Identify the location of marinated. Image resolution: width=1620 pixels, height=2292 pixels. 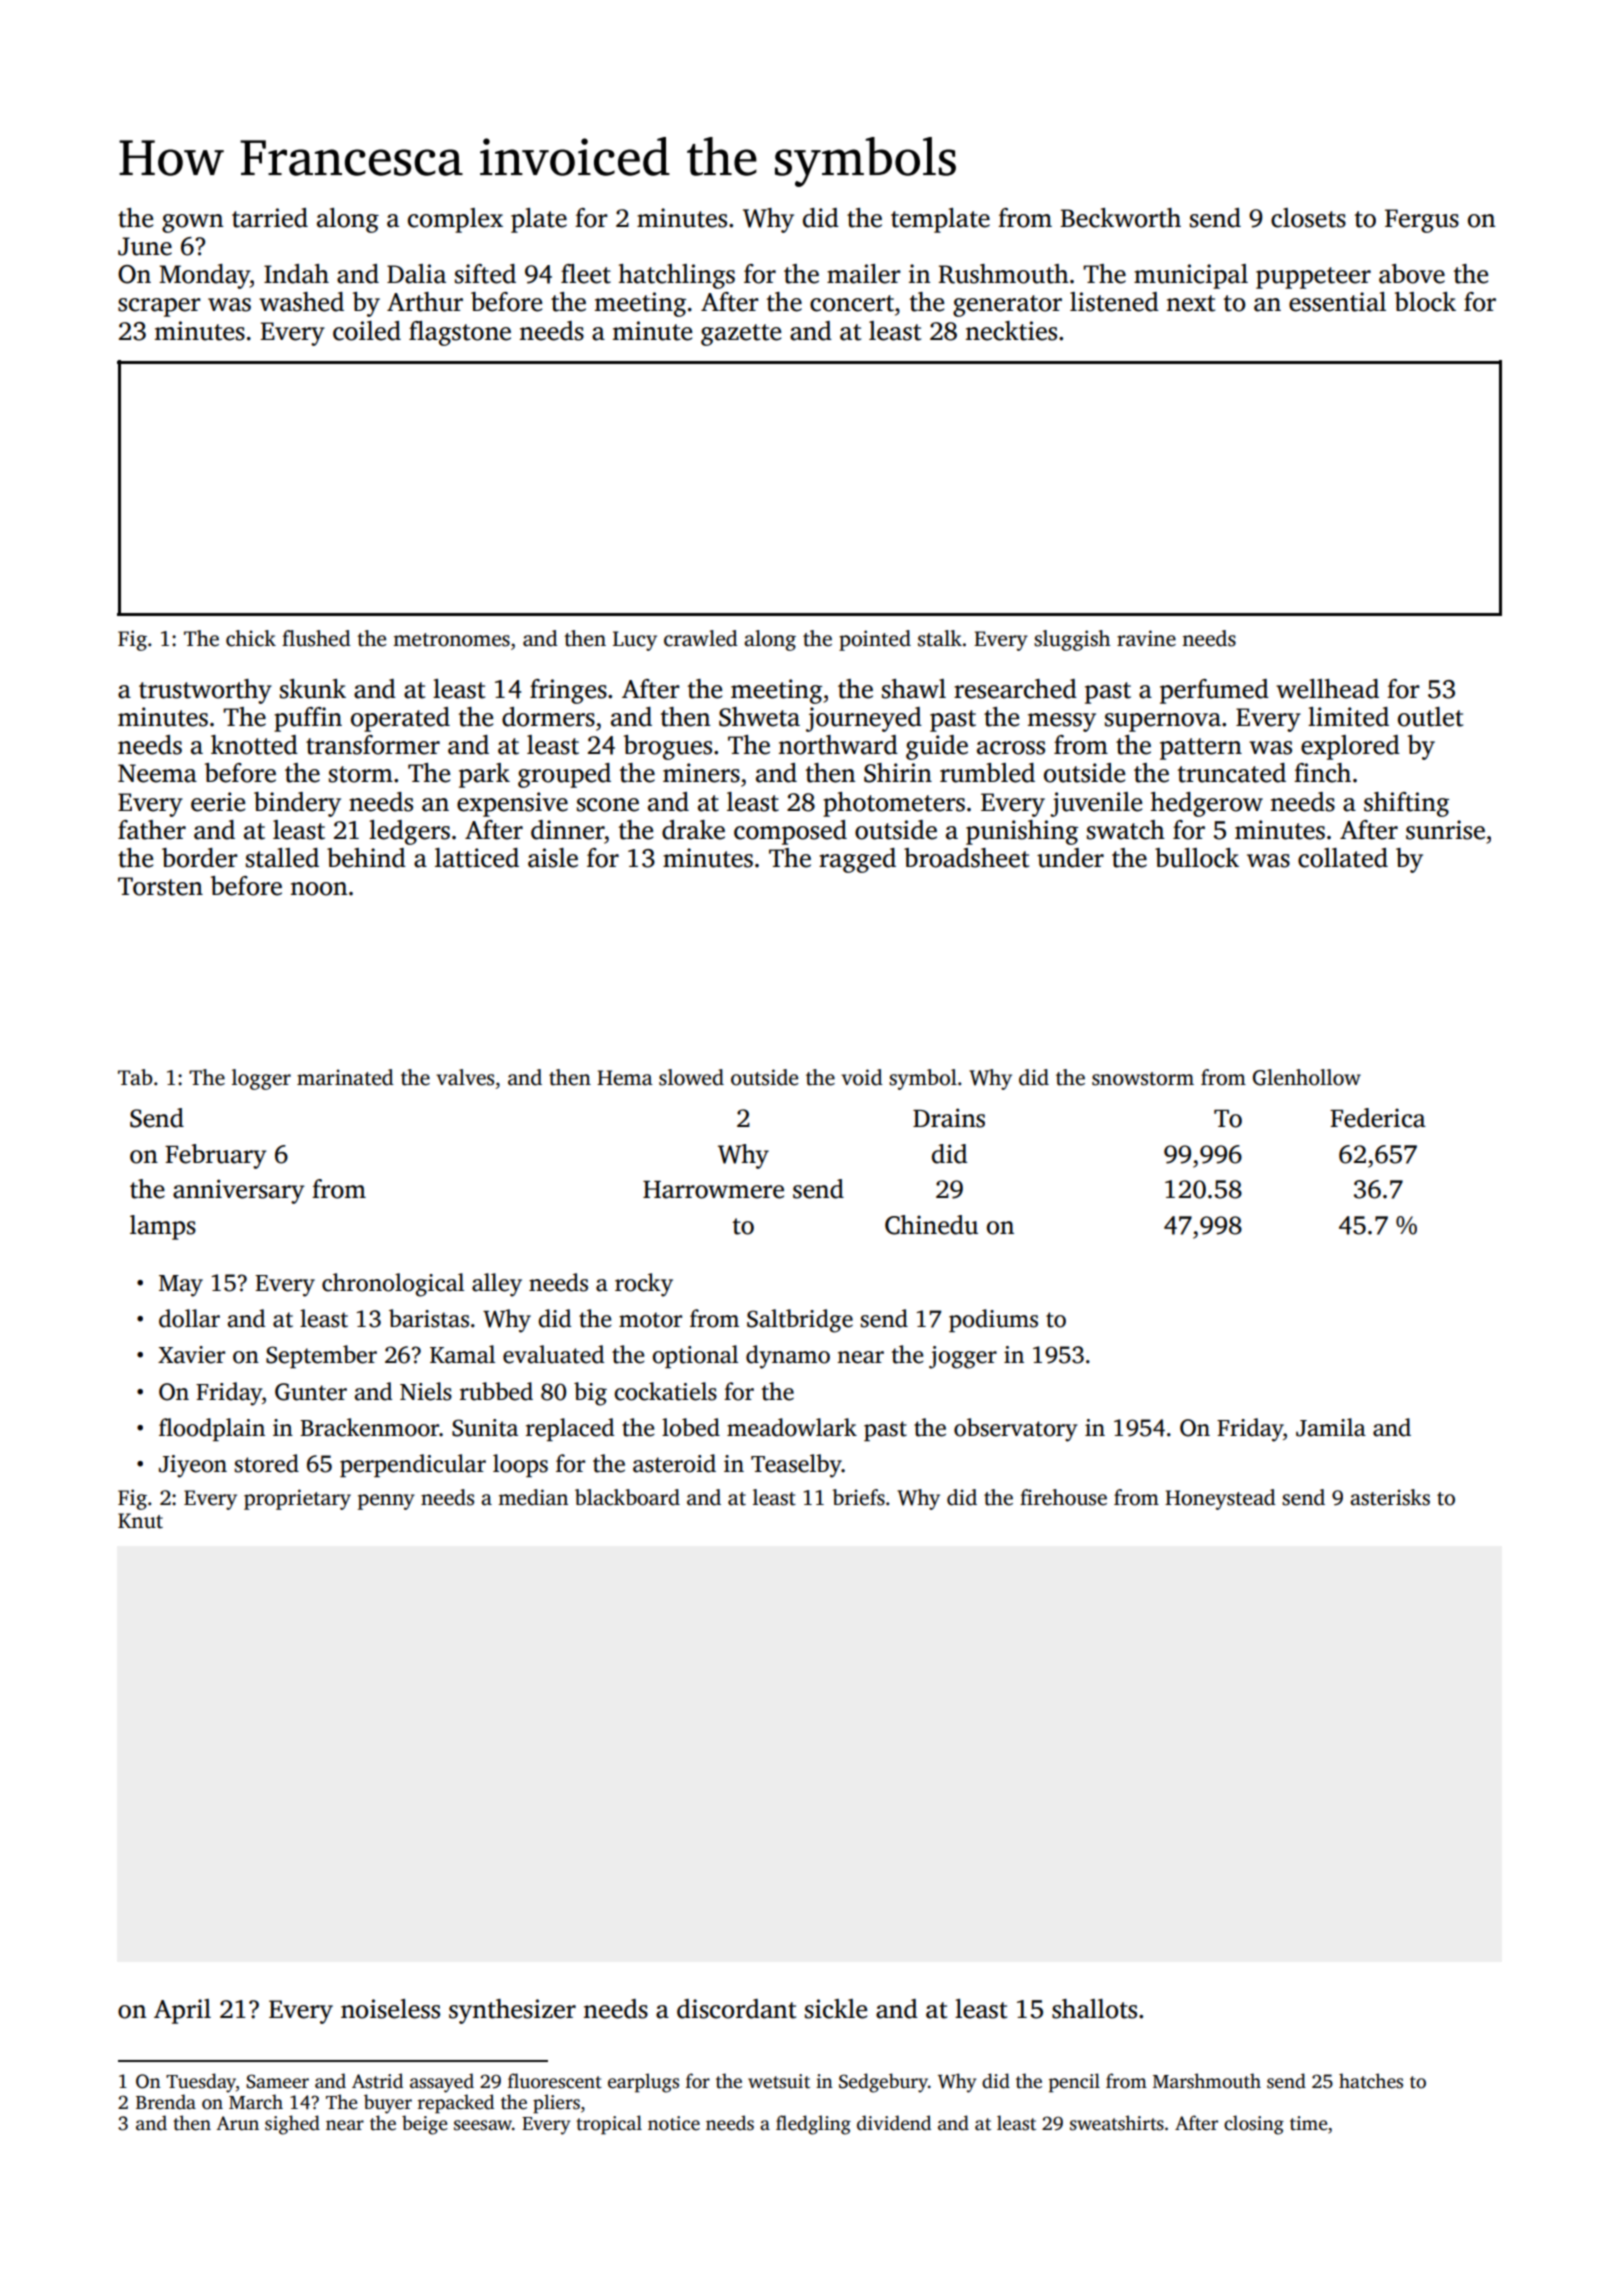
(345, 1077).
